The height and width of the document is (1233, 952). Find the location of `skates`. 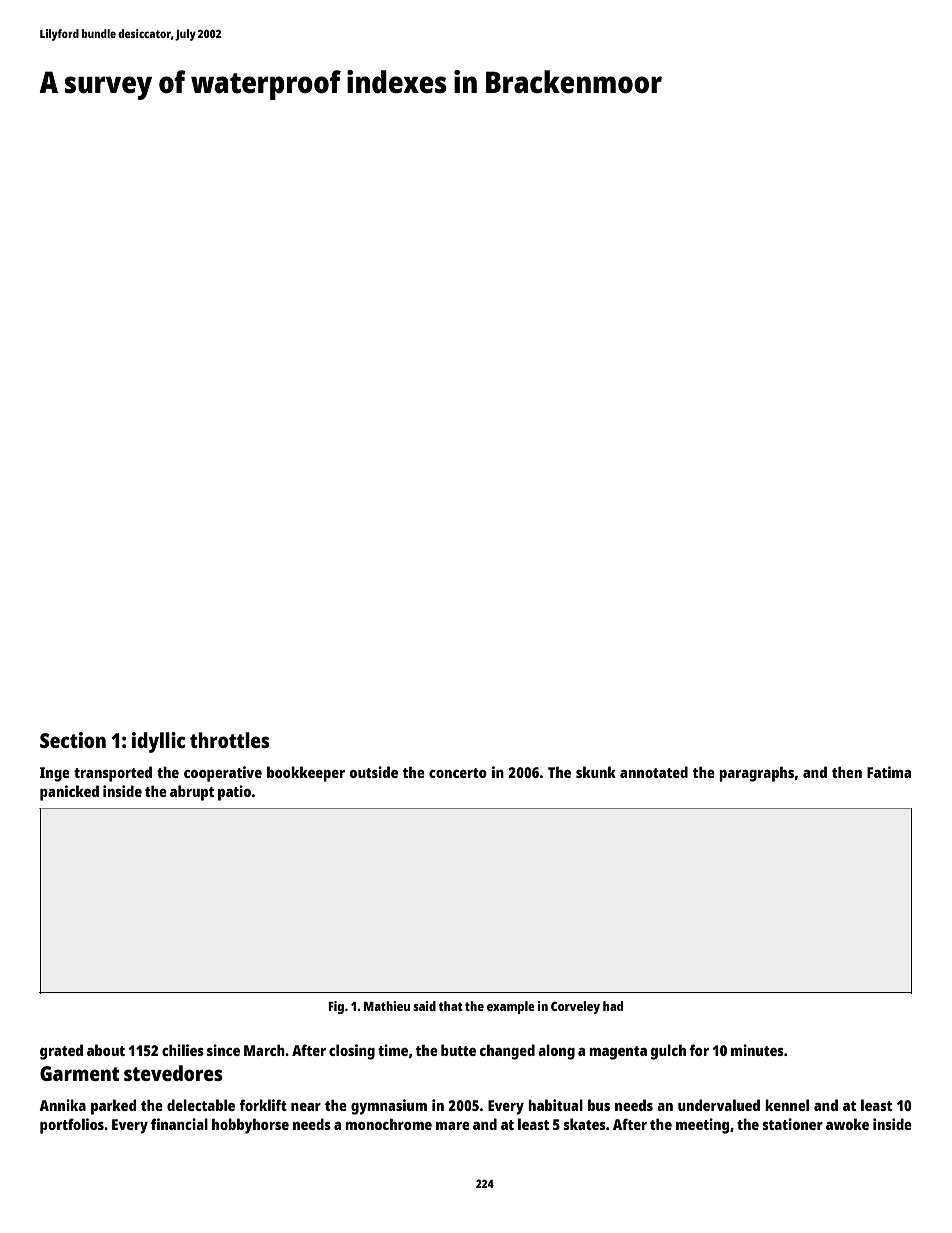

skates is located at coordinates (584, 1124).
